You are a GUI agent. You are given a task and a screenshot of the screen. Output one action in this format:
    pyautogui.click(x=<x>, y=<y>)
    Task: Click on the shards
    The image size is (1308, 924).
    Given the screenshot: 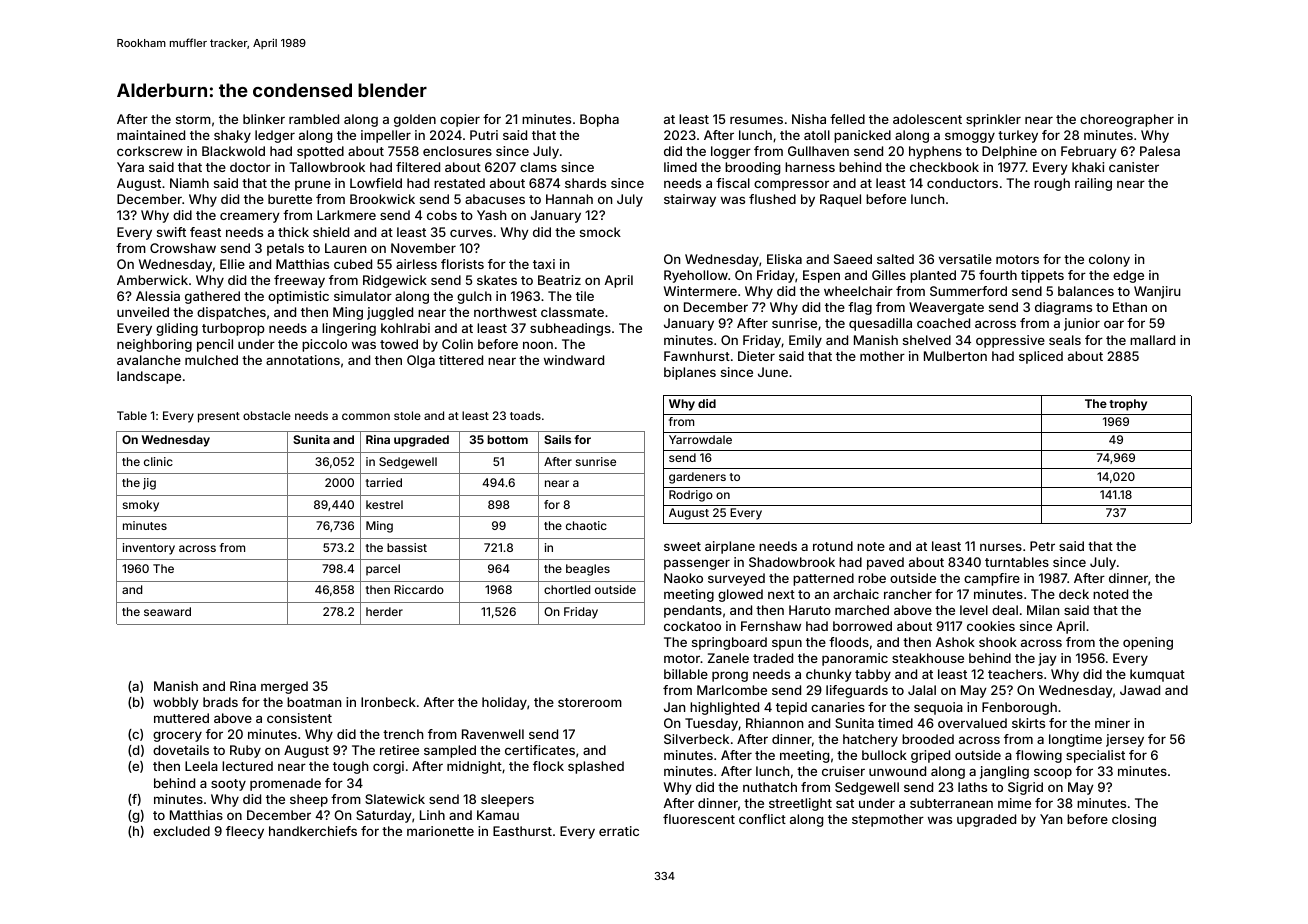 What is the action you would take?
    pyautogui.click(x=585, y=183)
